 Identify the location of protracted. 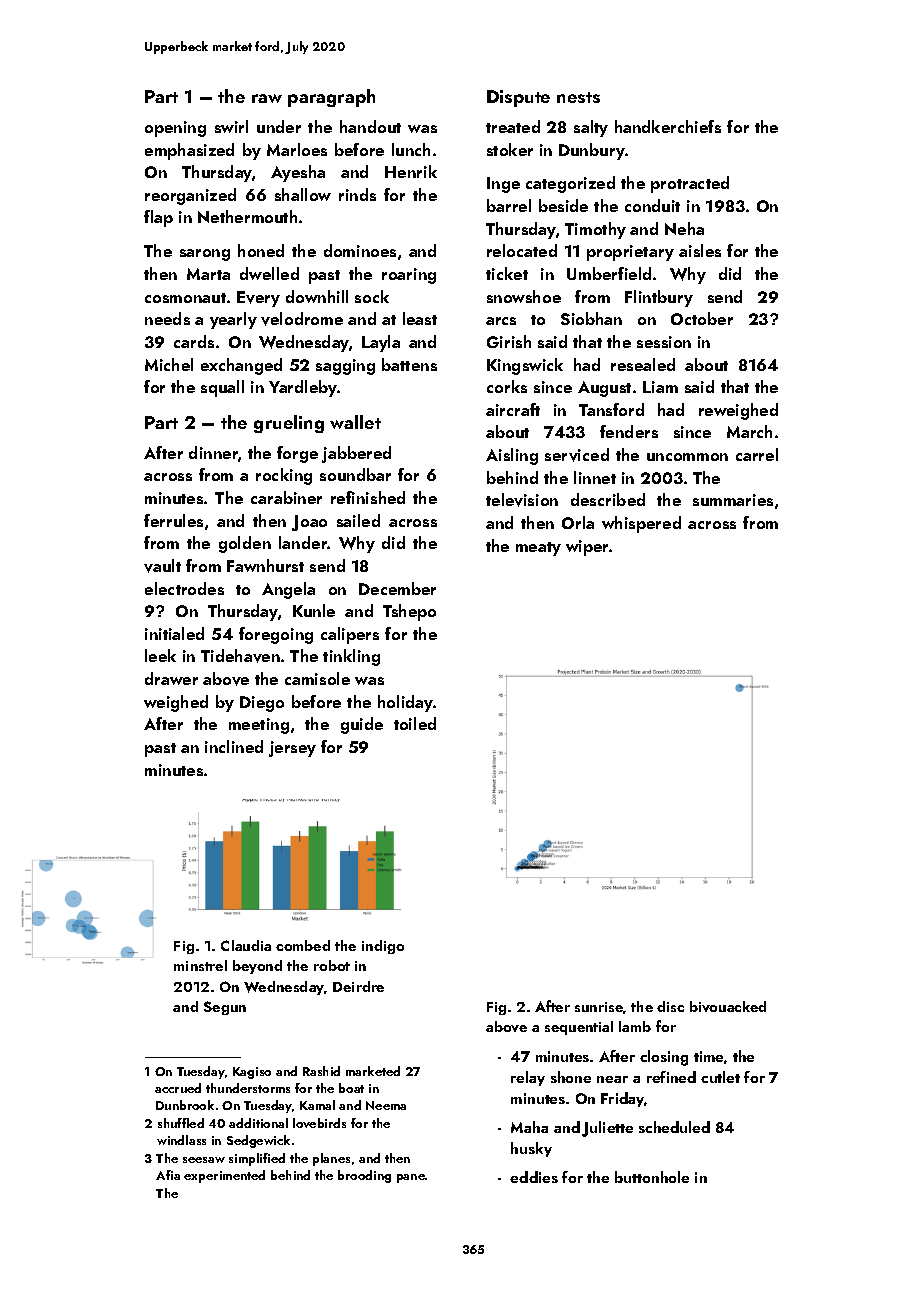
(690, 184).
